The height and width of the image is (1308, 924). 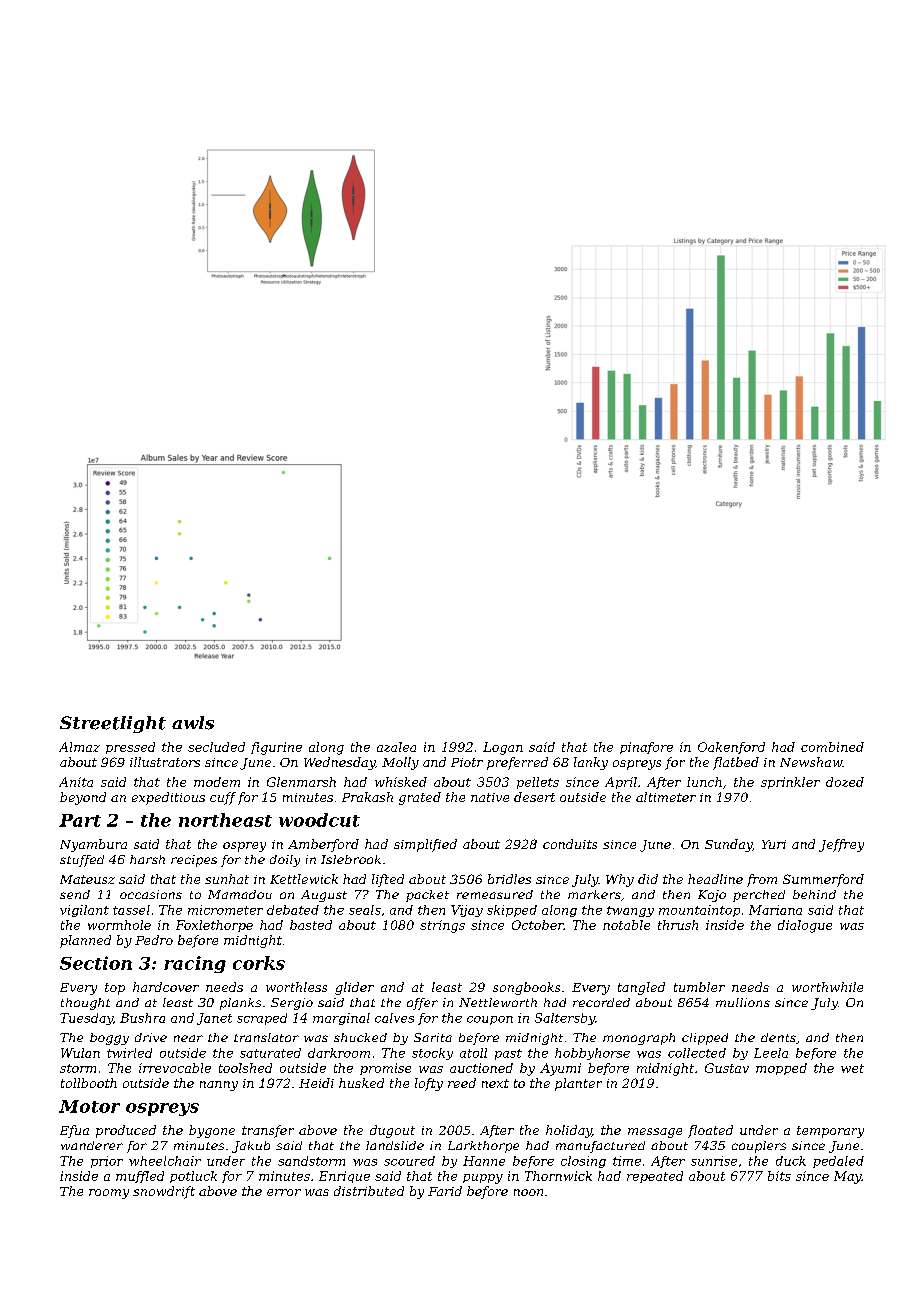 What do you see at coordinates (852, 1068) in the image?
I see `wet` at bounding box center [852, 1068].
